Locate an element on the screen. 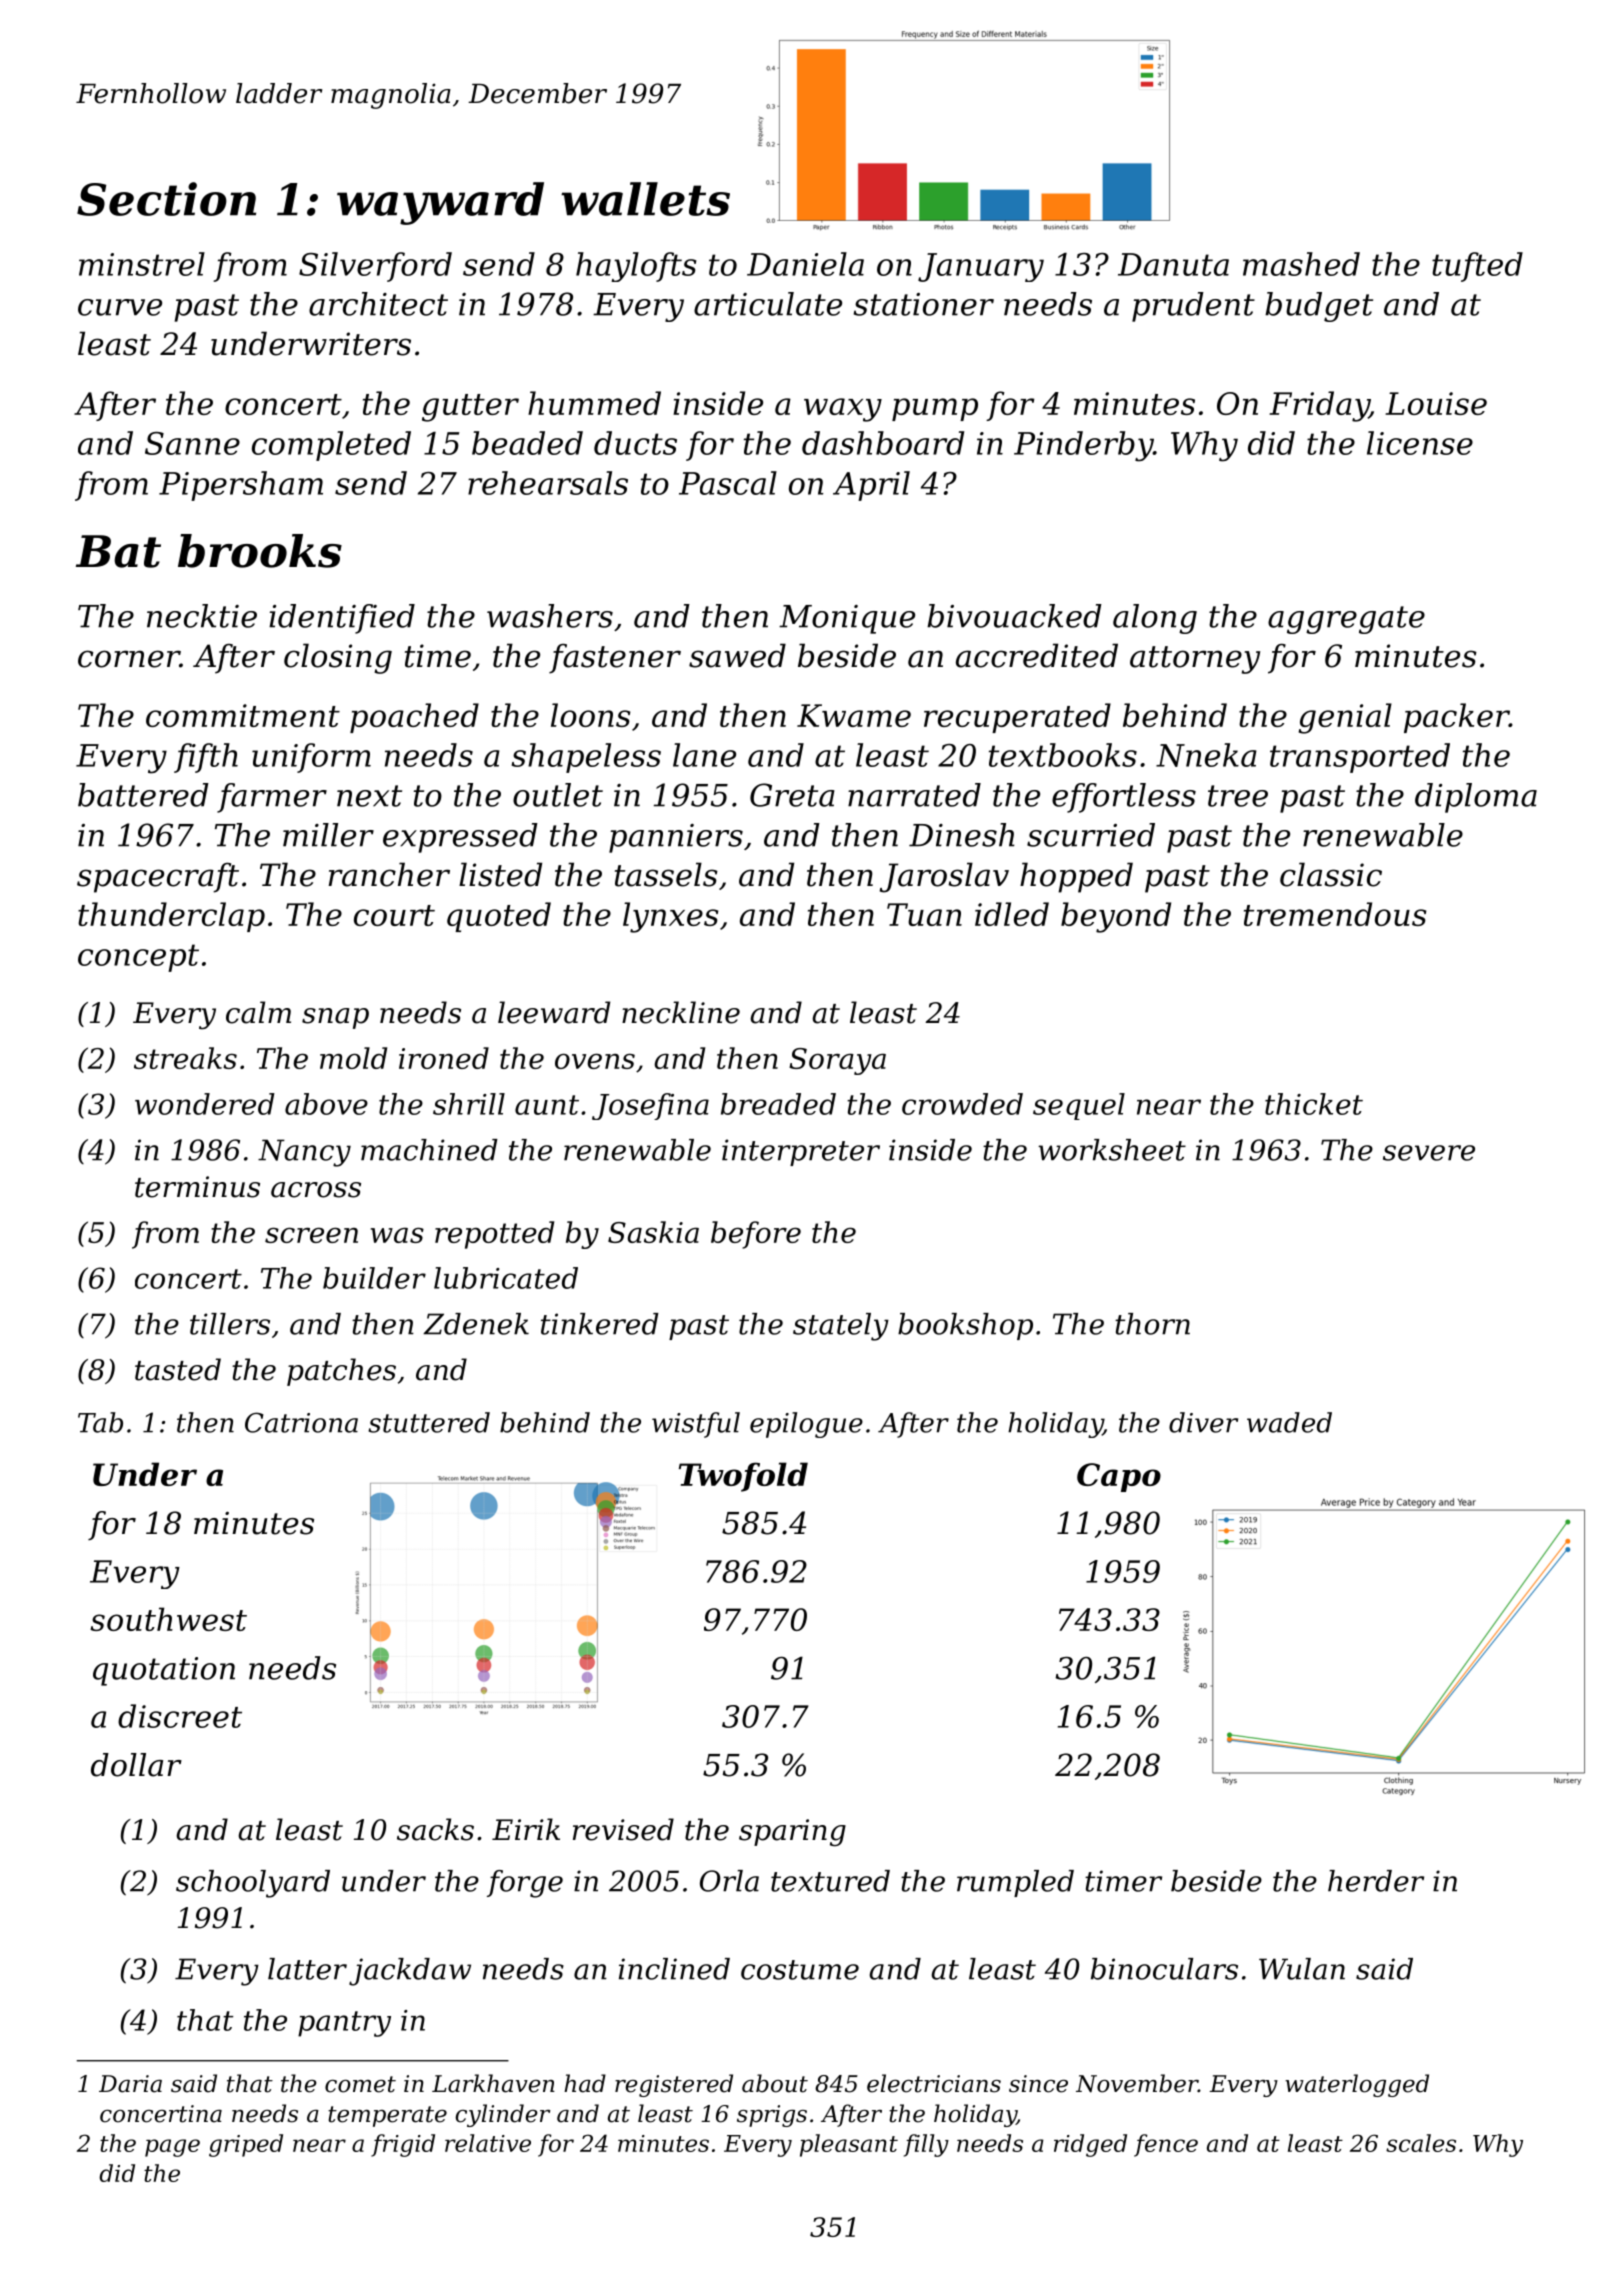  stationer is located at coordinates (924, 304).
